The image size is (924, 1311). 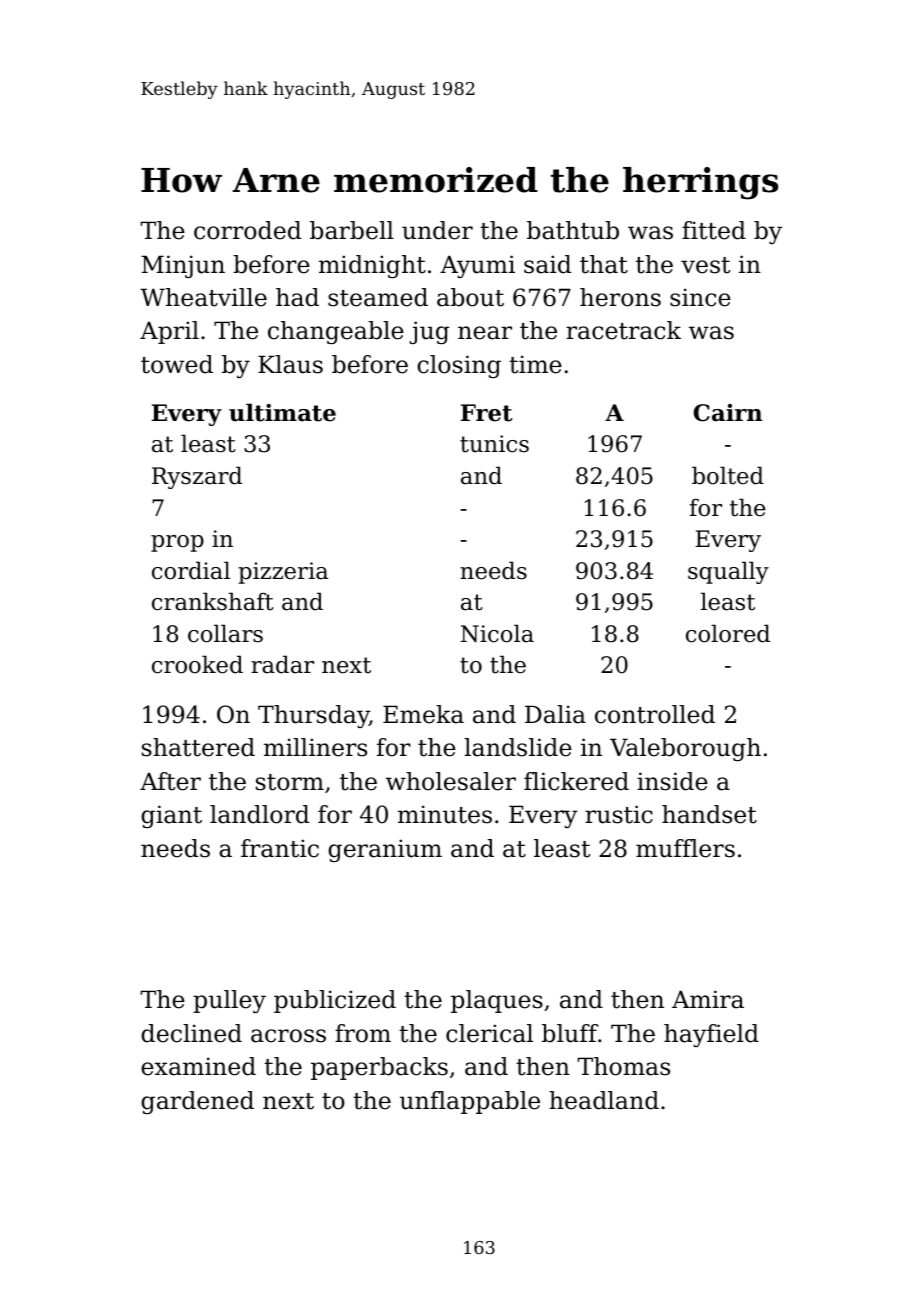 What do you see at coordinates (437, 230) in the screenshot?
I see `under` at bounding box center [437, 230].
